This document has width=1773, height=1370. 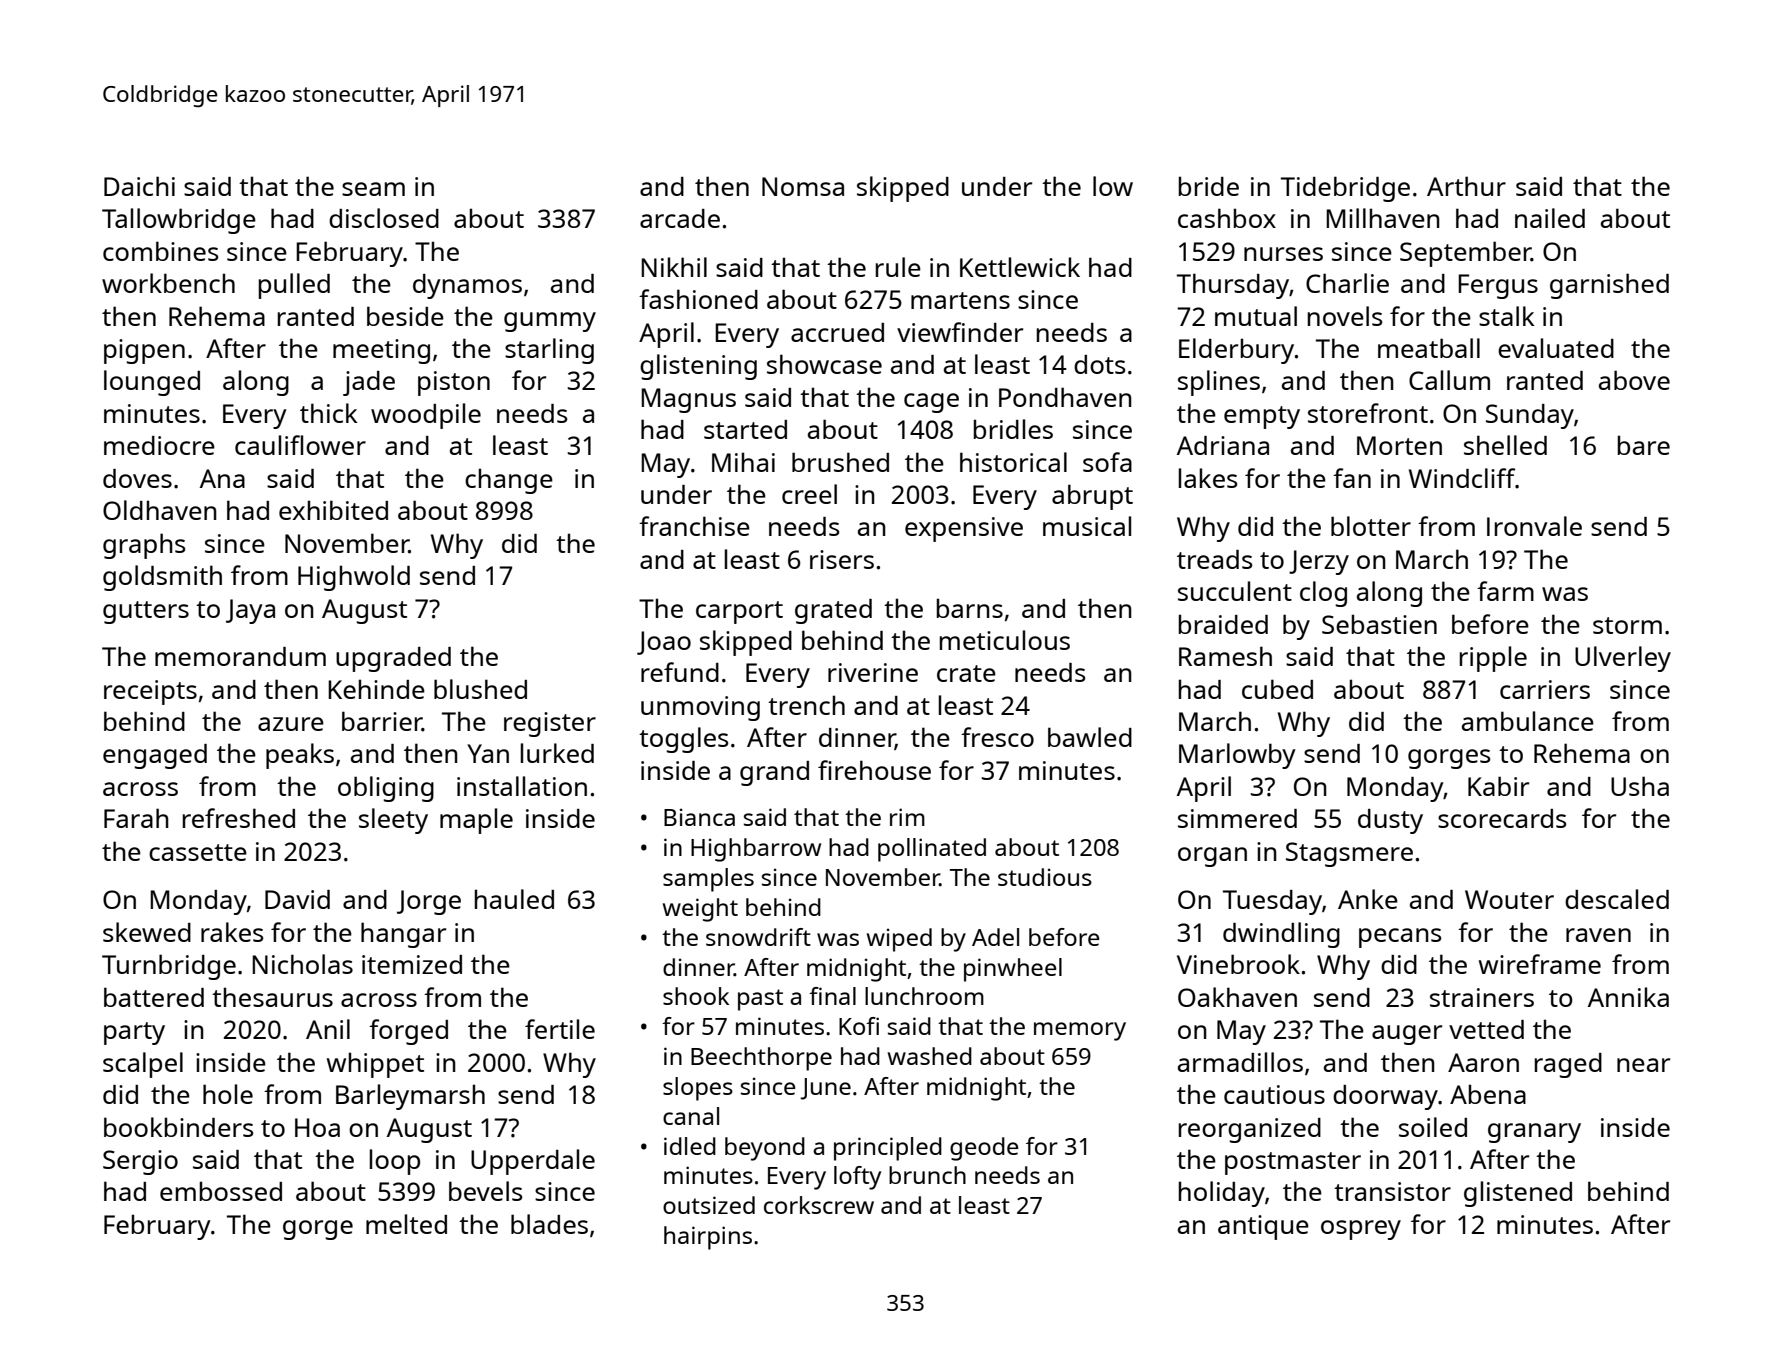 I want to click on Ironvale, so click(x=1534, y=526).
